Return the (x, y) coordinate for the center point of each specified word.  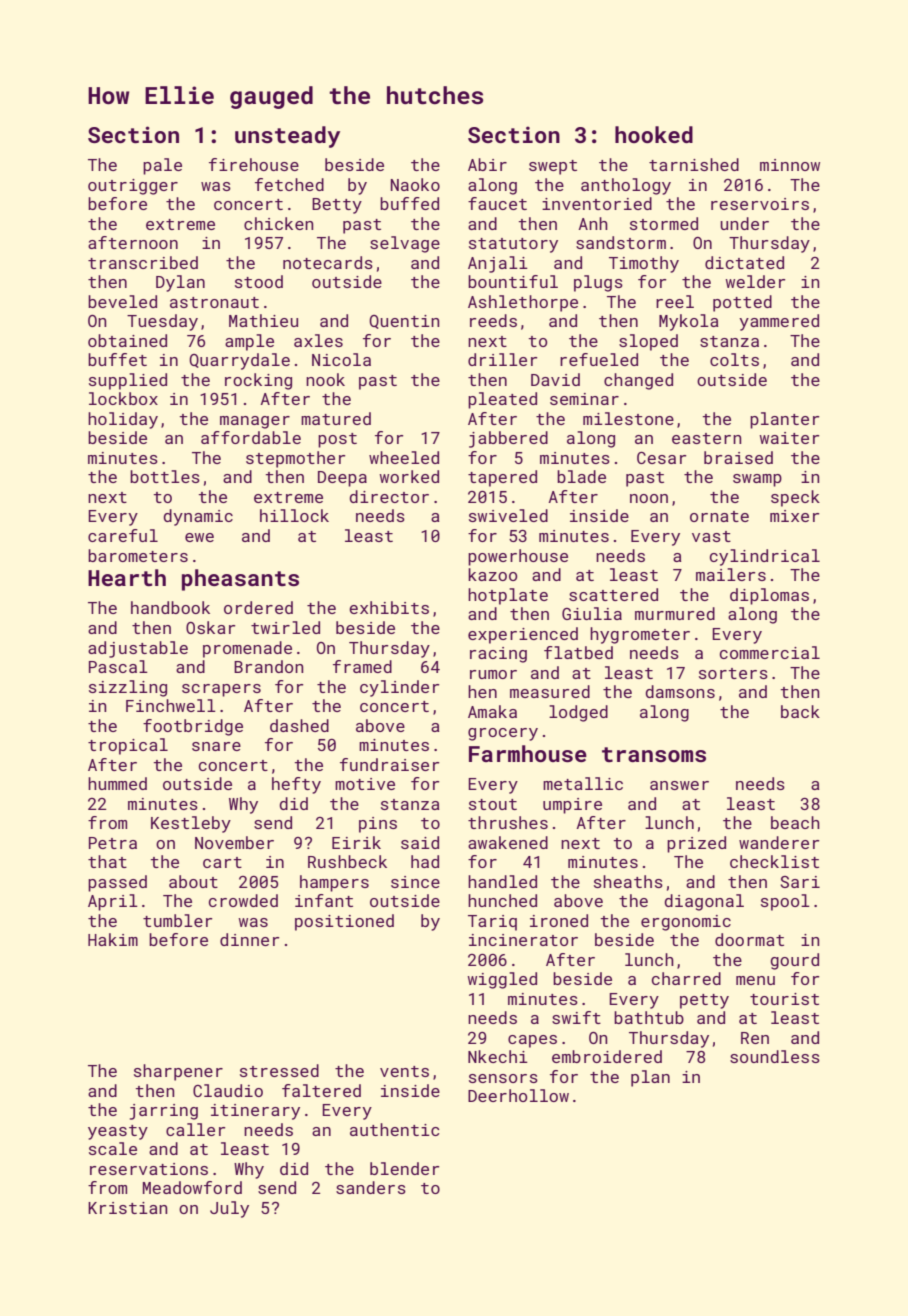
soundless (775, 1056)
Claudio (228, 1090)
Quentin (404, 322)
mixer (794, 516)
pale (162, 166)
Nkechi (498, 1056)
